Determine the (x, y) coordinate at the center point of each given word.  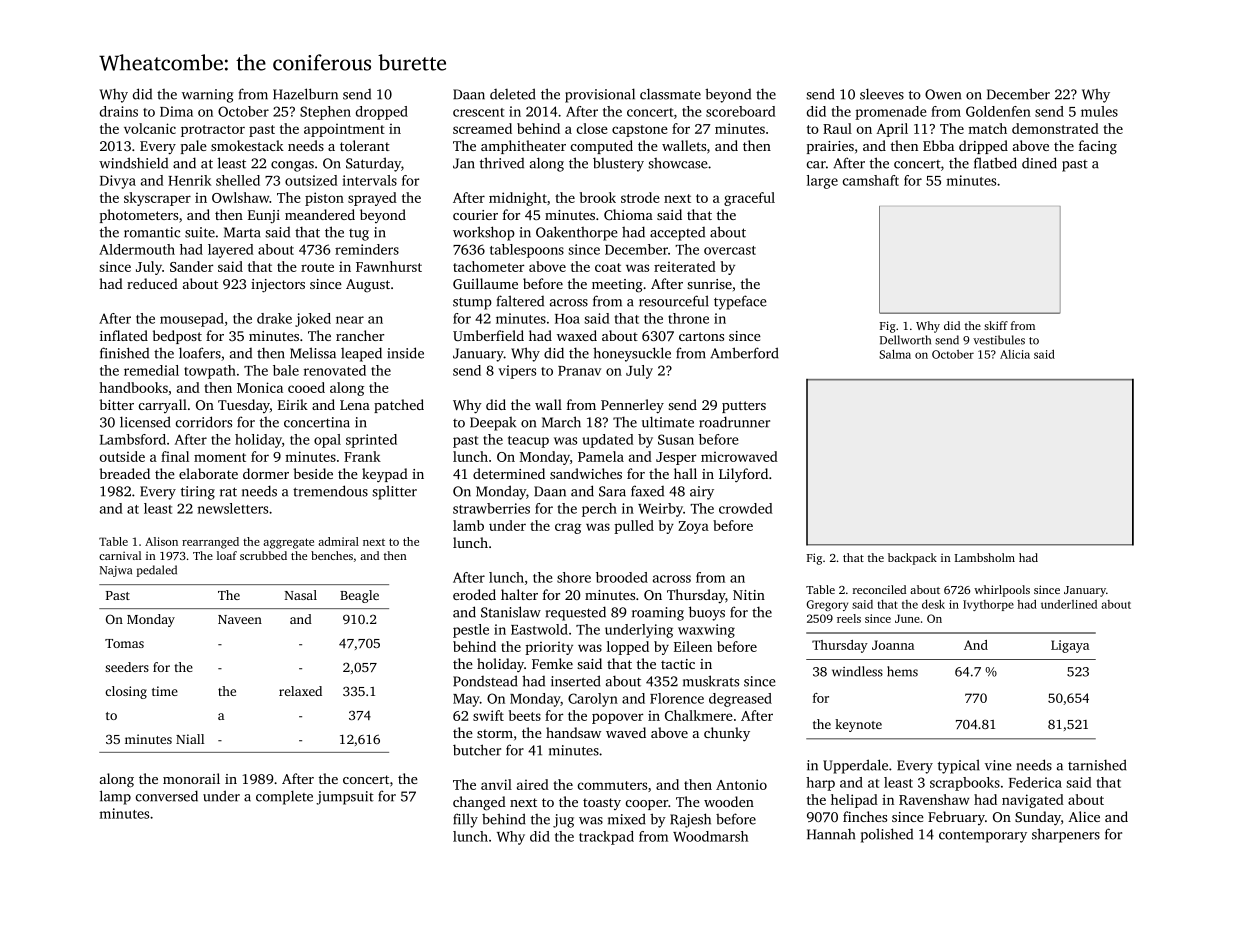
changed (479, 803)
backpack (912, 559)
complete (284, 797)
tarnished (1097, 765)
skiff (996, 325)
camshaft (871, 180)
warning (207, 96)
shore (574, 577)
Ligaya (1070, 646)
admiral (338, 541)
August (368, 286)
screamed (482, 128)
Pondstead (485, 681)
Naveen (240, 619)
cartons (701, 336)
